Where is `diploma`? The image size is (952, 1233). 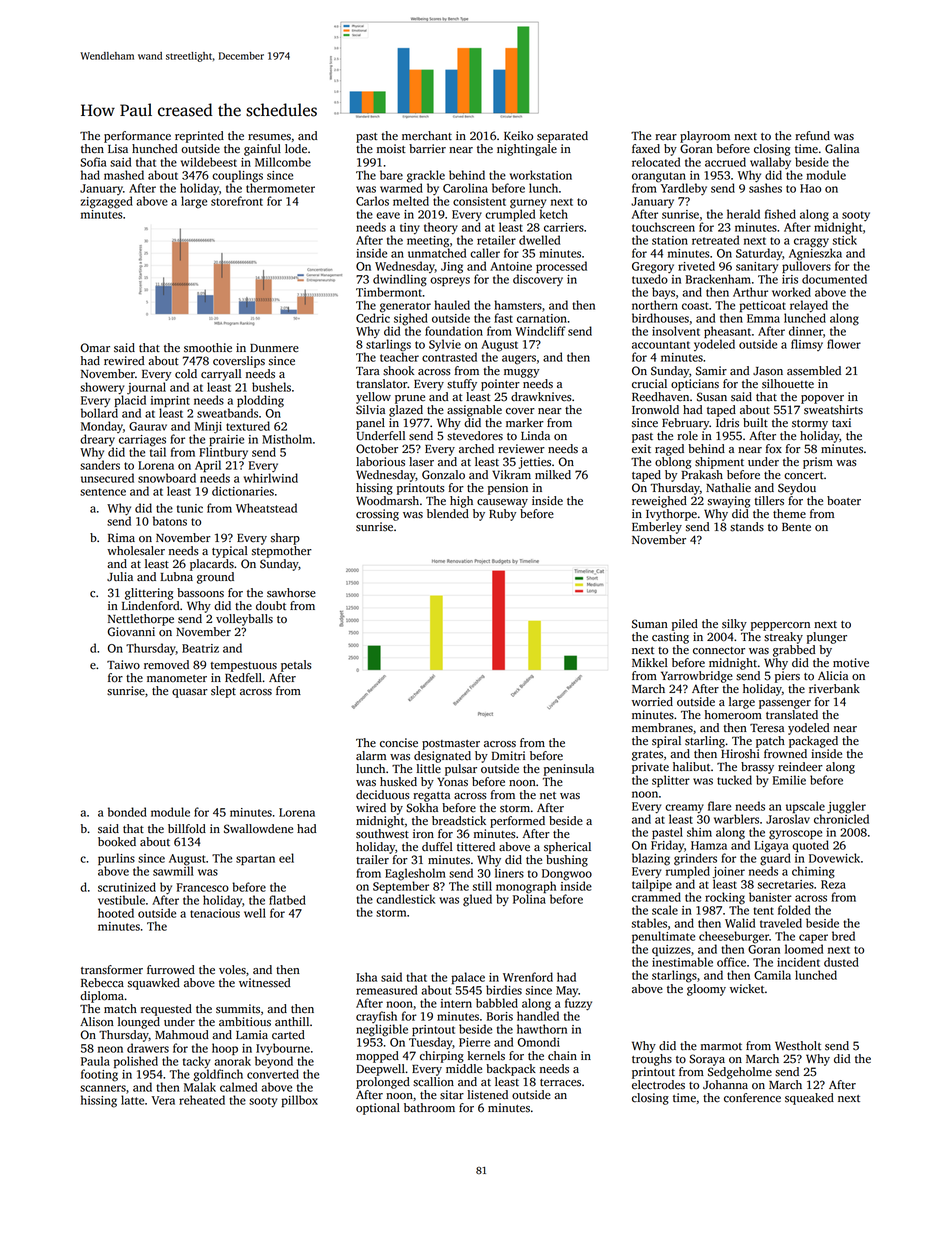 diploma is located at coordinates (102, 997).
